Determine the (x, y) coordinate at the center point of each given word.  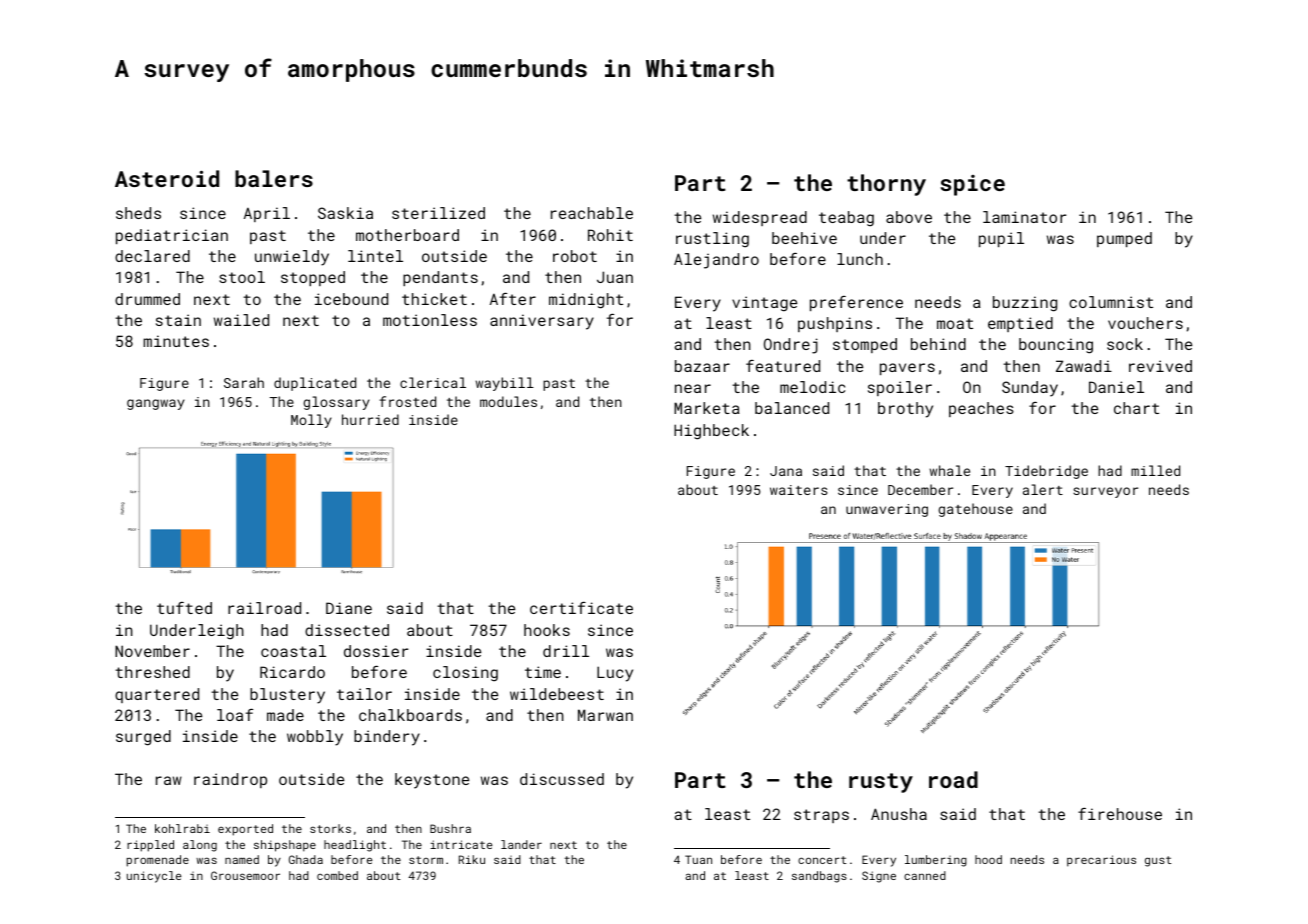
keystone (432, 781)
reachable (592, 213)
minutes (176, 341)
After (513, 298)
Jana (786, 471)
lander (521, 844)
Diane (349, 608)
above (909, 217)
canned (925, 875)
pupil (1001, 239)
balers (274, 178)
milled (1155, 470)
